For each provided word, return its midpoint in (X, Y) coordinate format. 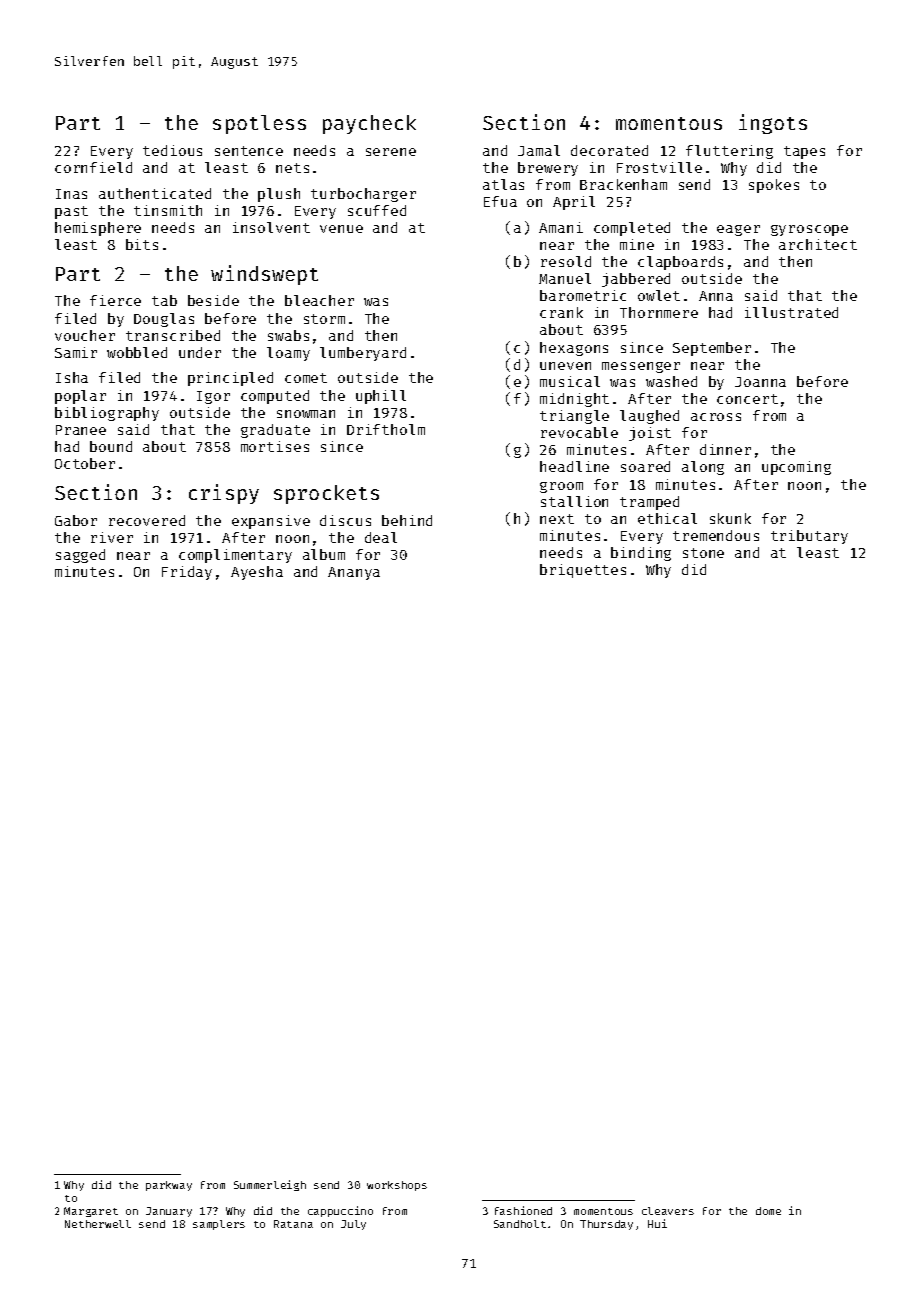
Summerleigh (270, 1185)
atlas (503, 184)
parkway (169, 1186)
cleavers (668, 1211)
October (85, 463)
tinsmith (168, 210)
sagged (80, 556)
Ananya (354, 573)
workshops (397, 1186)
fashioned (523, 1210)
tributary (809, 537)
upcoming (796, 468)
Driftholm (386, 429)
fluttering (729, 152)
